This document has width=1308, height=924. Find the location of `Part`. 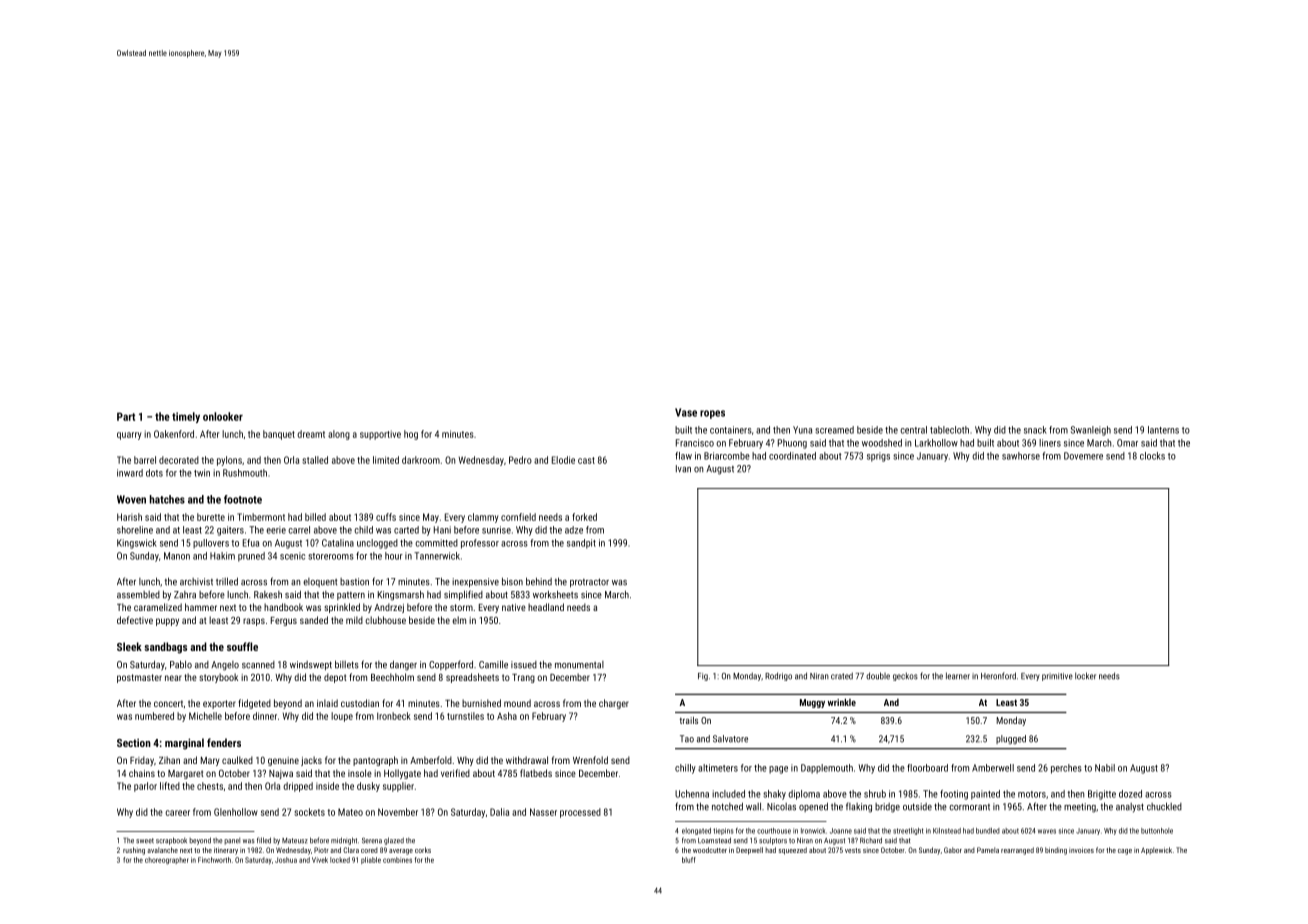

Part is located at coordinates (126, 416).
